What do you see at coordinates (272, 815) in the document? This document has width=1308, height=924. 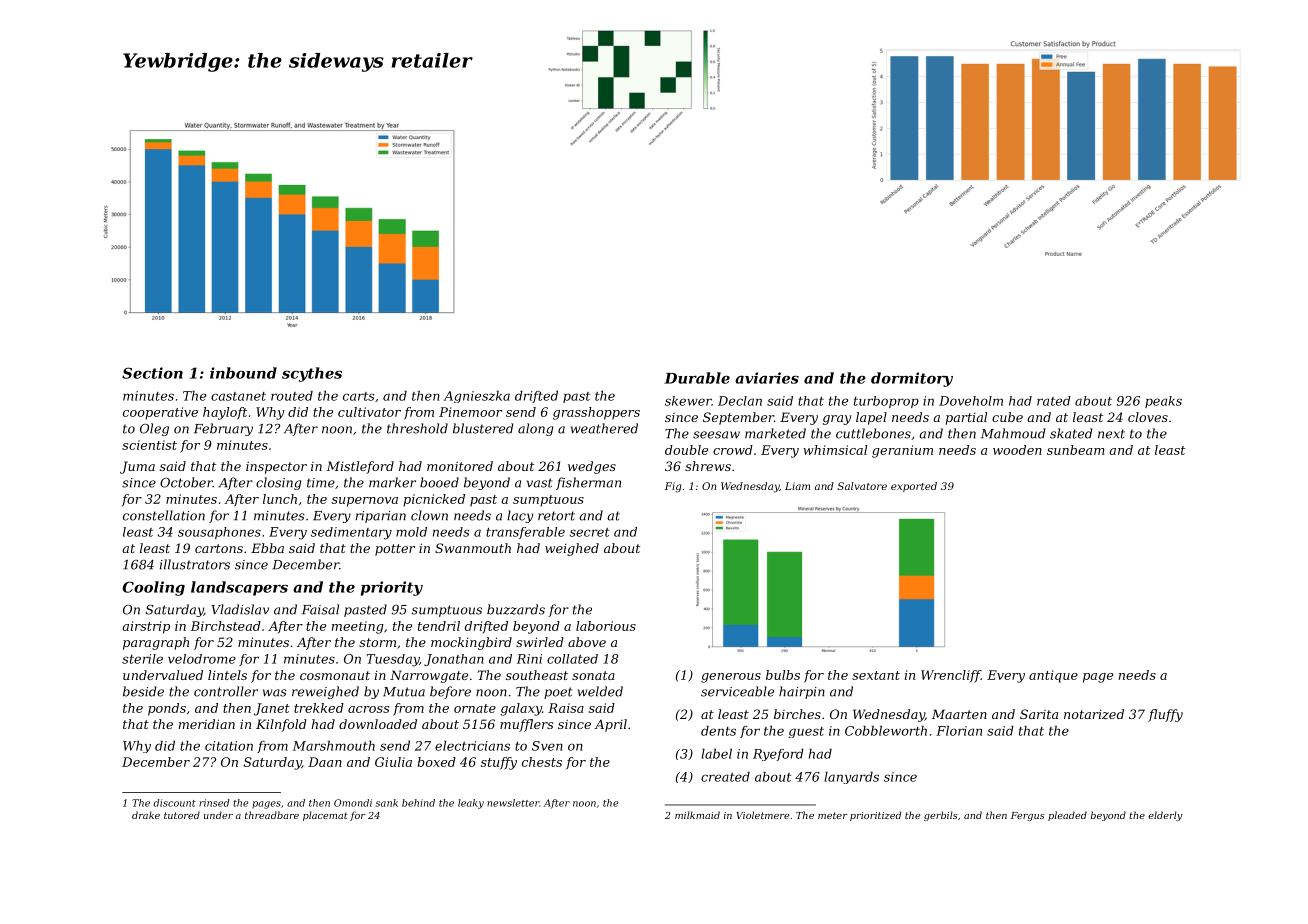 I see `threadbare` at bounding box center [272, 815].
